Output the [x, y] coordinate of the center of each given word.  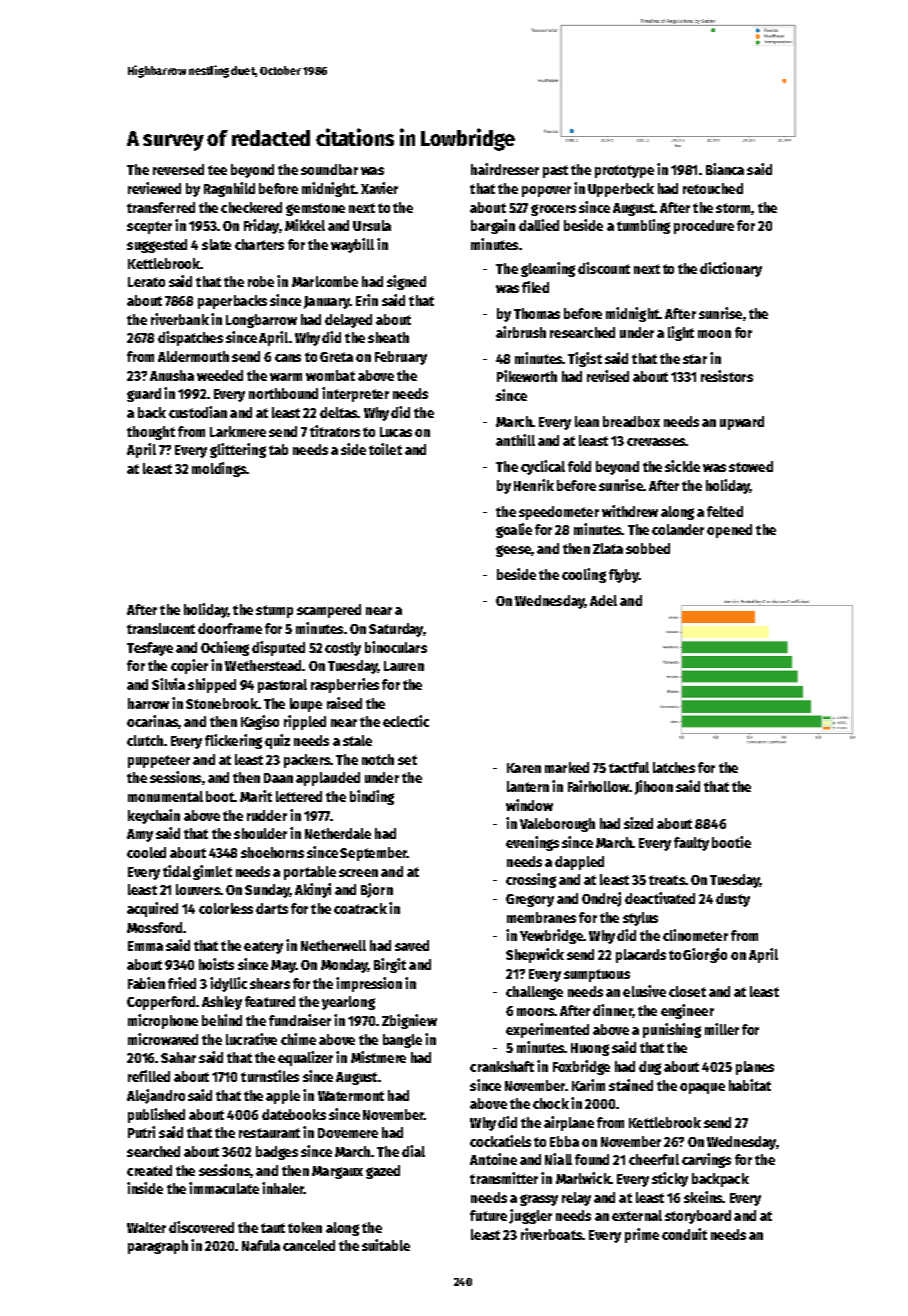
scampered [329, 611]
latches [674, 767]
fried [182, 983]
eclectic [406, 721]
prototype [624, 171]
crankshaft [502, 1066]
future [488, 1215]
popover [546, 191]
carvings [706, 1160]
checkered [251, 207]
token [305, 1227]
